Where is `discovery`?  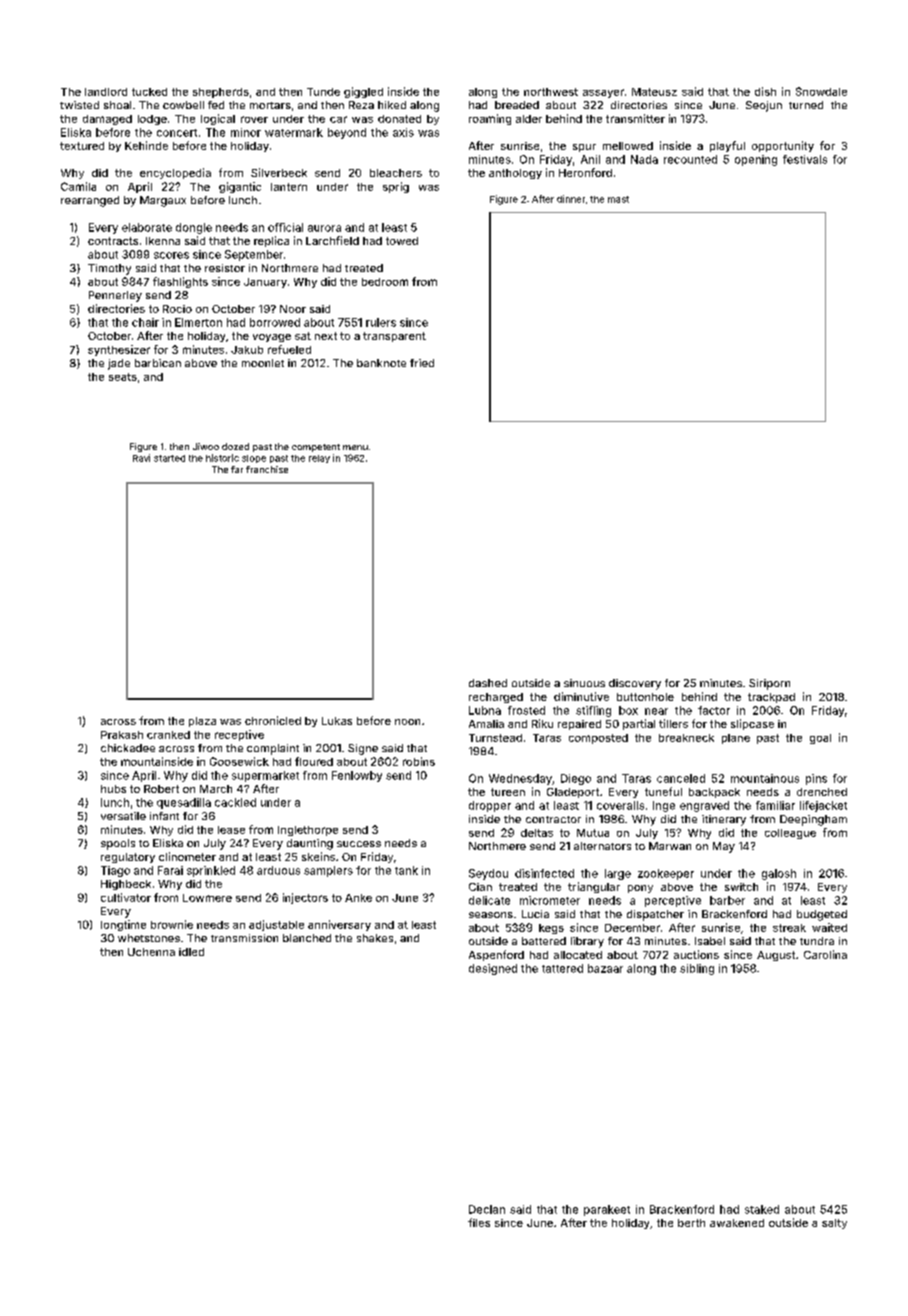 discovery is located at coordinates (635, 684).
